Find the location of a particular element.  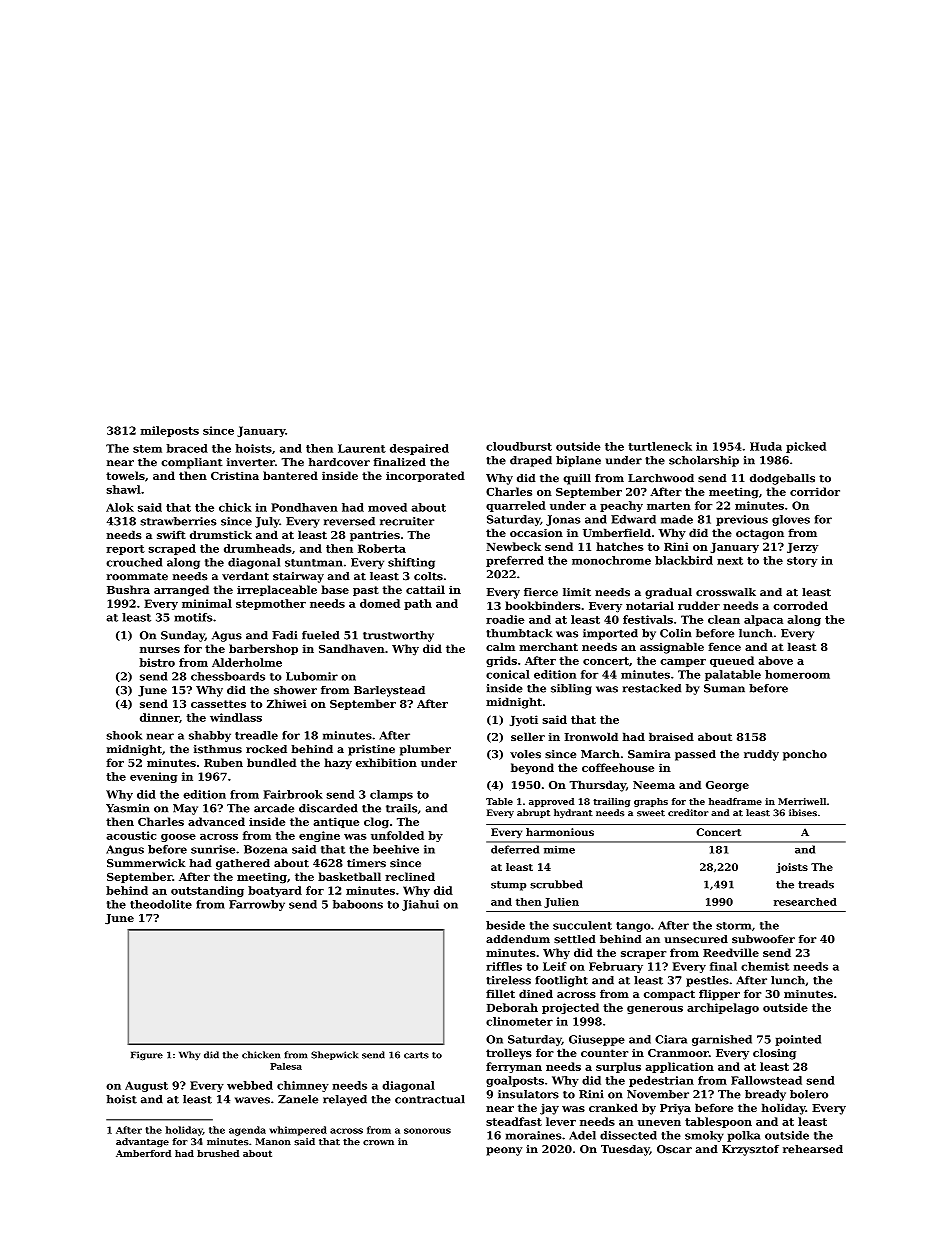

brushed is located at coordinates (218, 1153).
